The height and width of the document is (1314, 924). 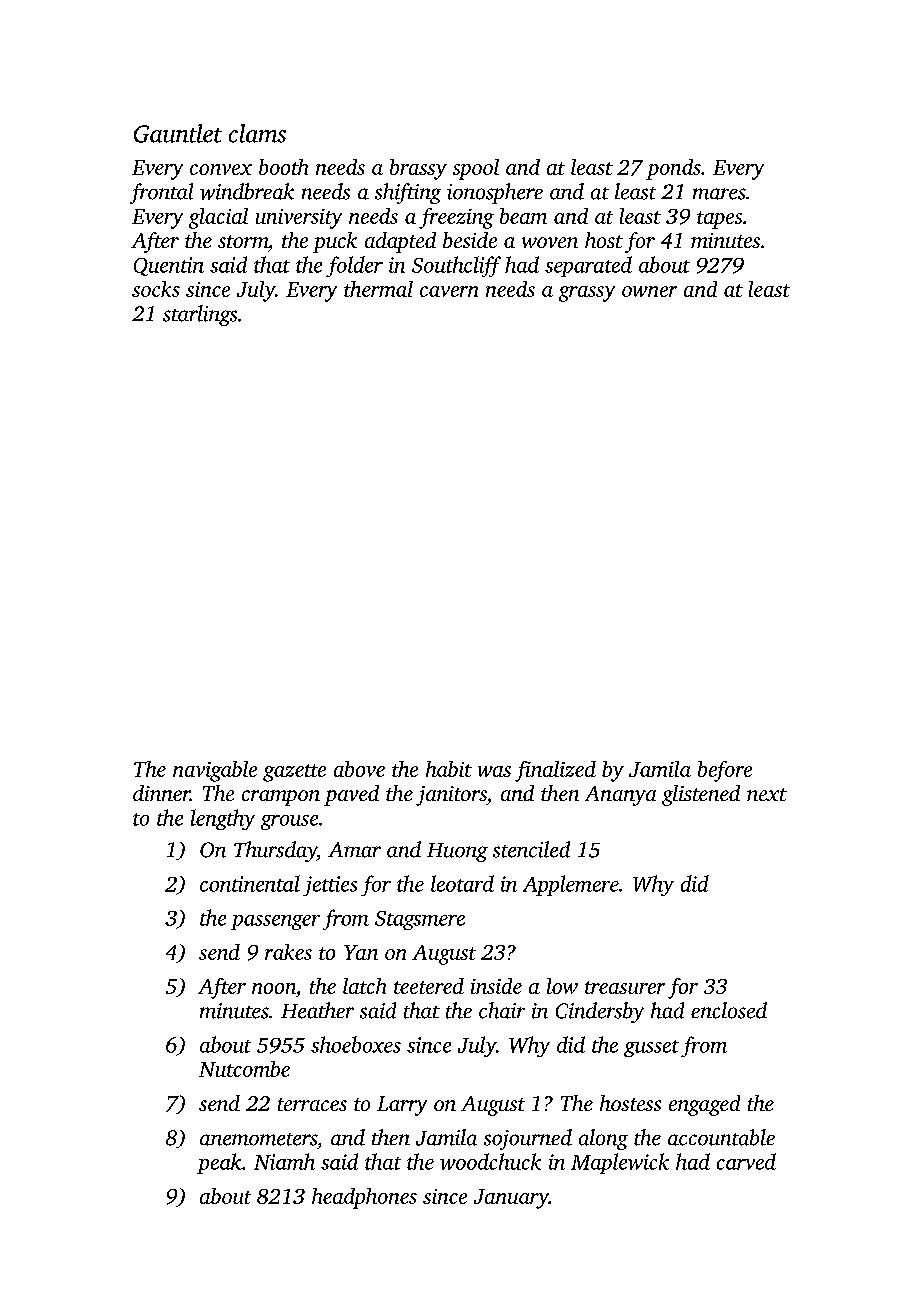 What do you see at coordinates (649, 291) in the document?
I see `owner` at bounding box center [649, 291].
